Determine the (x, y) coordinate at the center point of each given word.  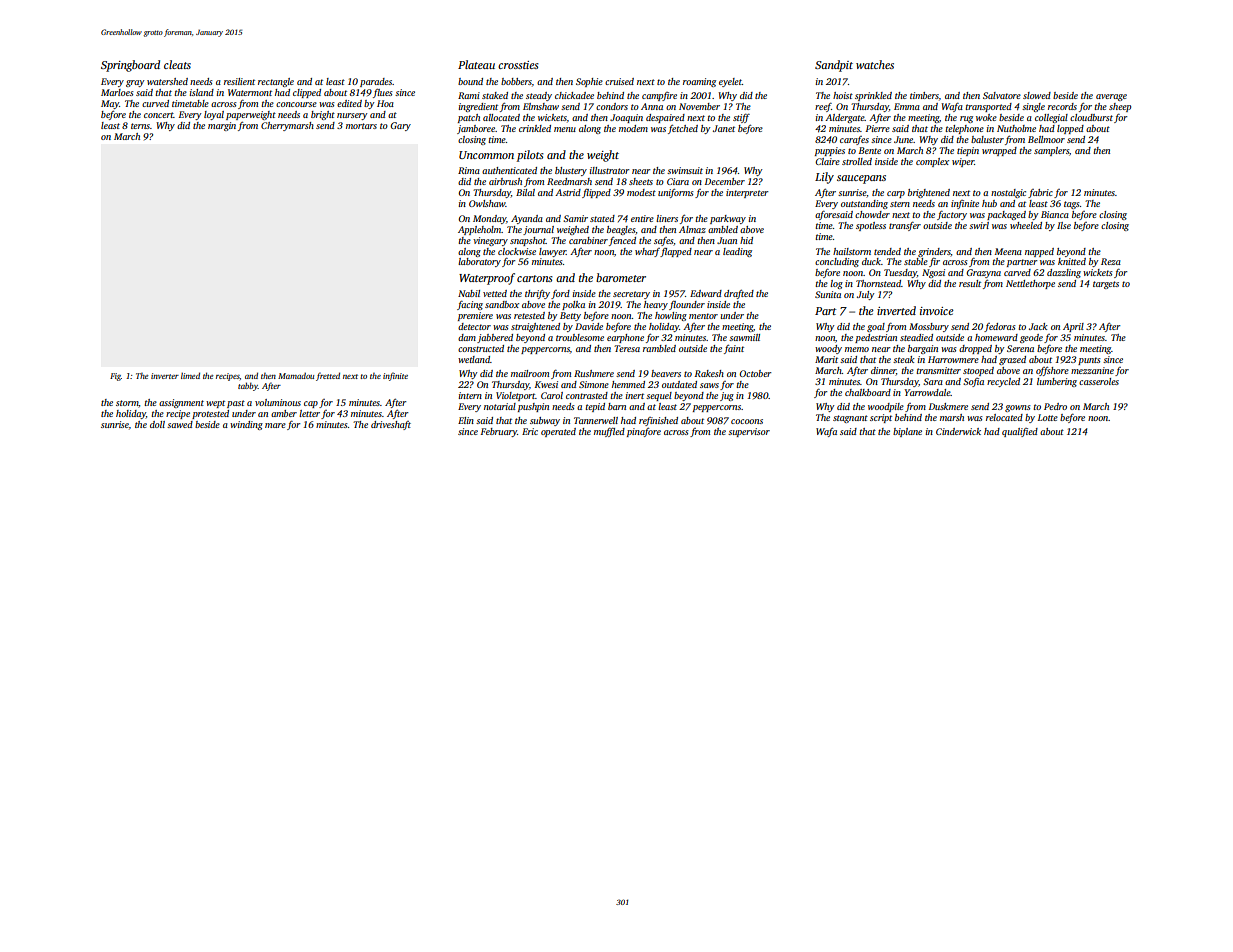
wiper (963, 162)
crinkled (535, 128)
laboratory (479, 262)
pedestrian (876, 338)
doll (157, 424)
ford (560, 294)
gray (135, 83)
